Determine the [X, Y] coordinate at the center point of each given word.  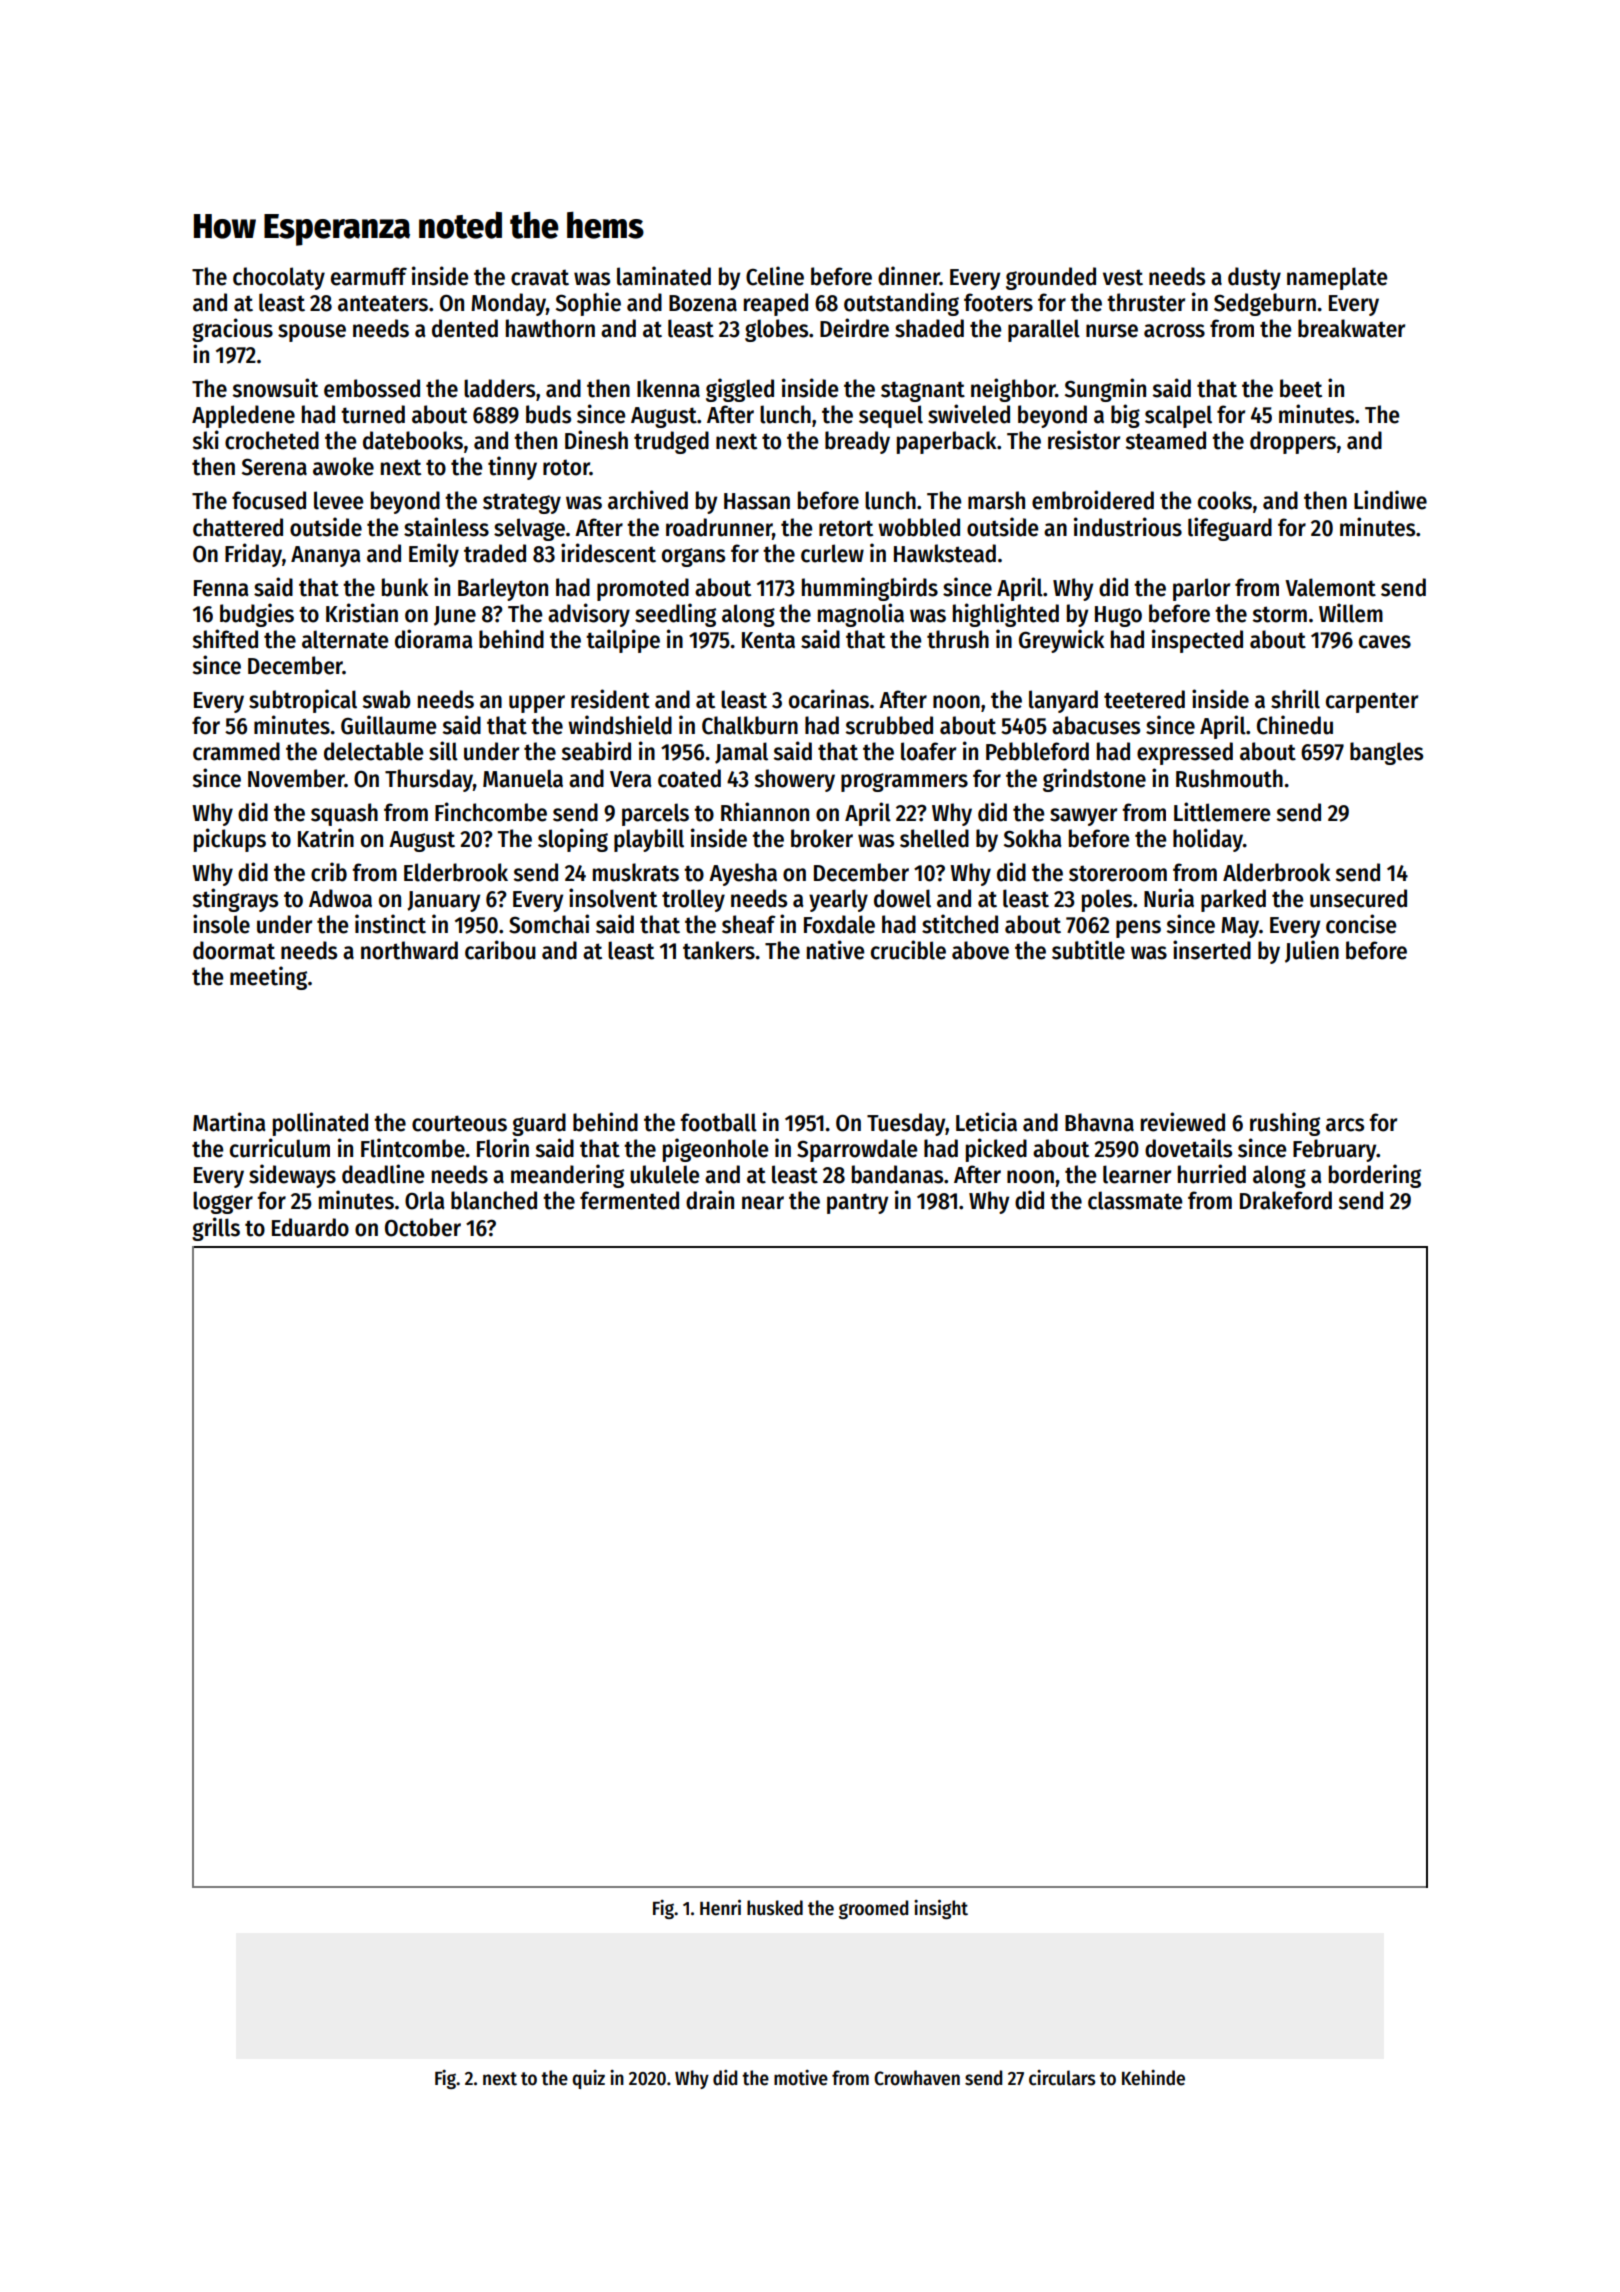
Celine [775, 276]
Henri [720, 1907]
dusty [1254, 278]
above [980, 950]
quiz [588, 2079]
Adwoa [340, 898]
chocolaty [279, 278]
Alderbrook [1276, 872]
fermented [629, 1200]
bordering [1375, 1176]
